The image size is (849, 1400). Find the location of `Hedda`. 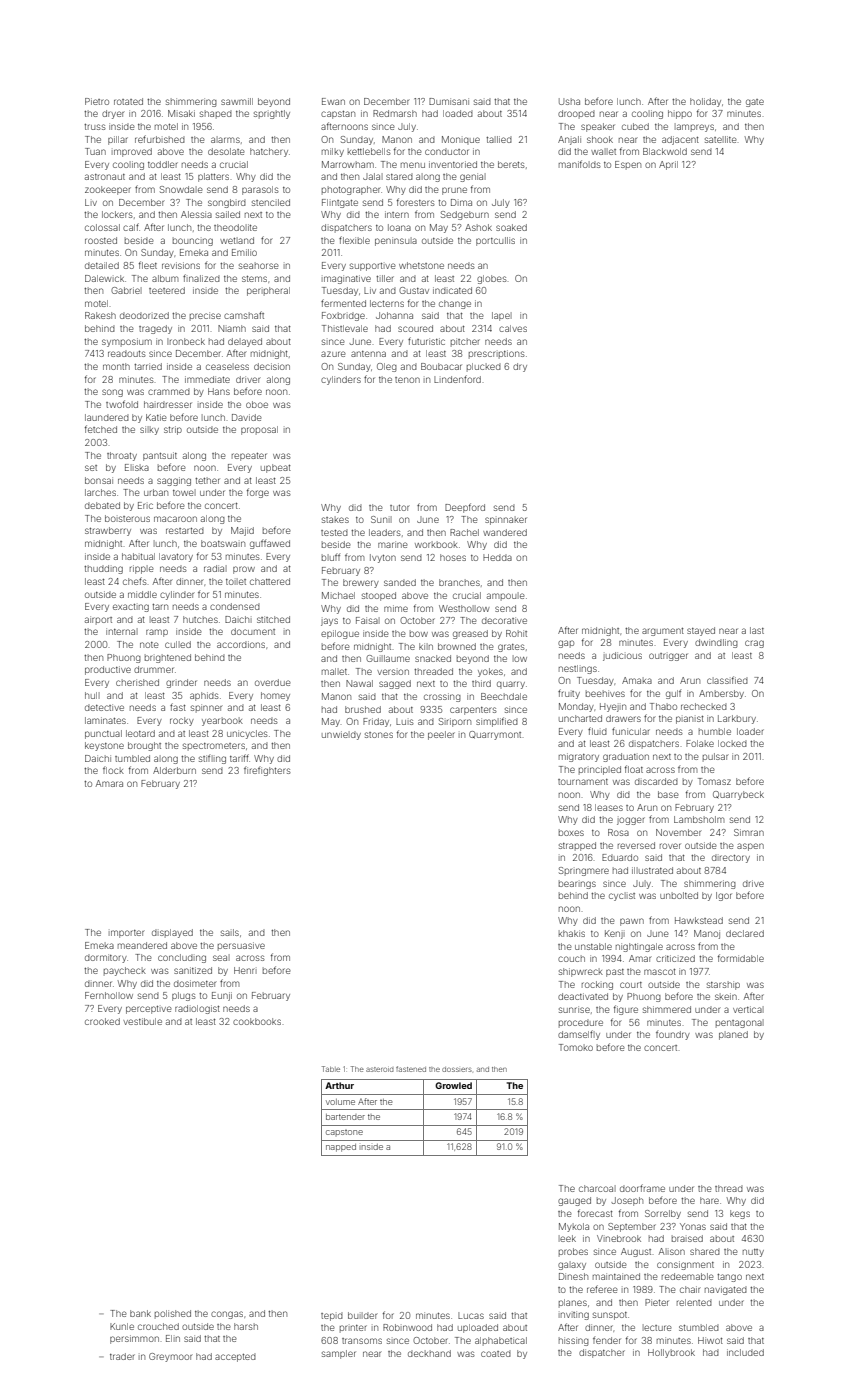

Hedda is located at coordinates (497, 557).
